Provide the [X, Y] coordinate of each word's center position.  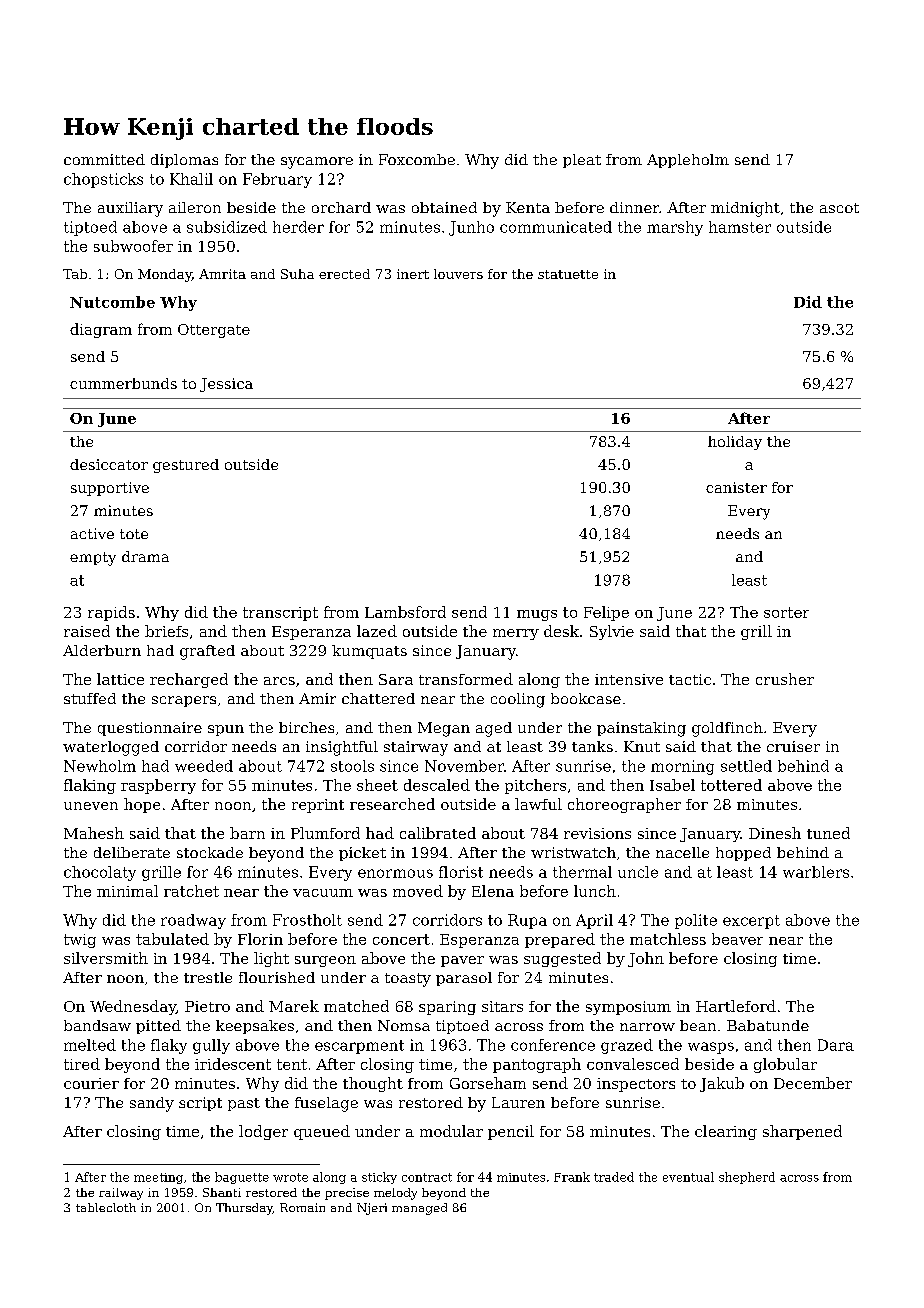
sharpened [802, 1132]
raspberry [158, 786]
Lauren [518, 1102]
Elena [493, 891]
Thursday [244, 1209]
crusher [785, 679]
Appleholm [688, 161]
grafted [207, 652]
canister [736, 487]
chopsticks [103, 180]
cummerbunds [123, 383]
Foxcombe [417, 159]
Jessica [226, 385]
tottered [731, 785]
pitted [158, 1027]
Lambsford [405, 612]
